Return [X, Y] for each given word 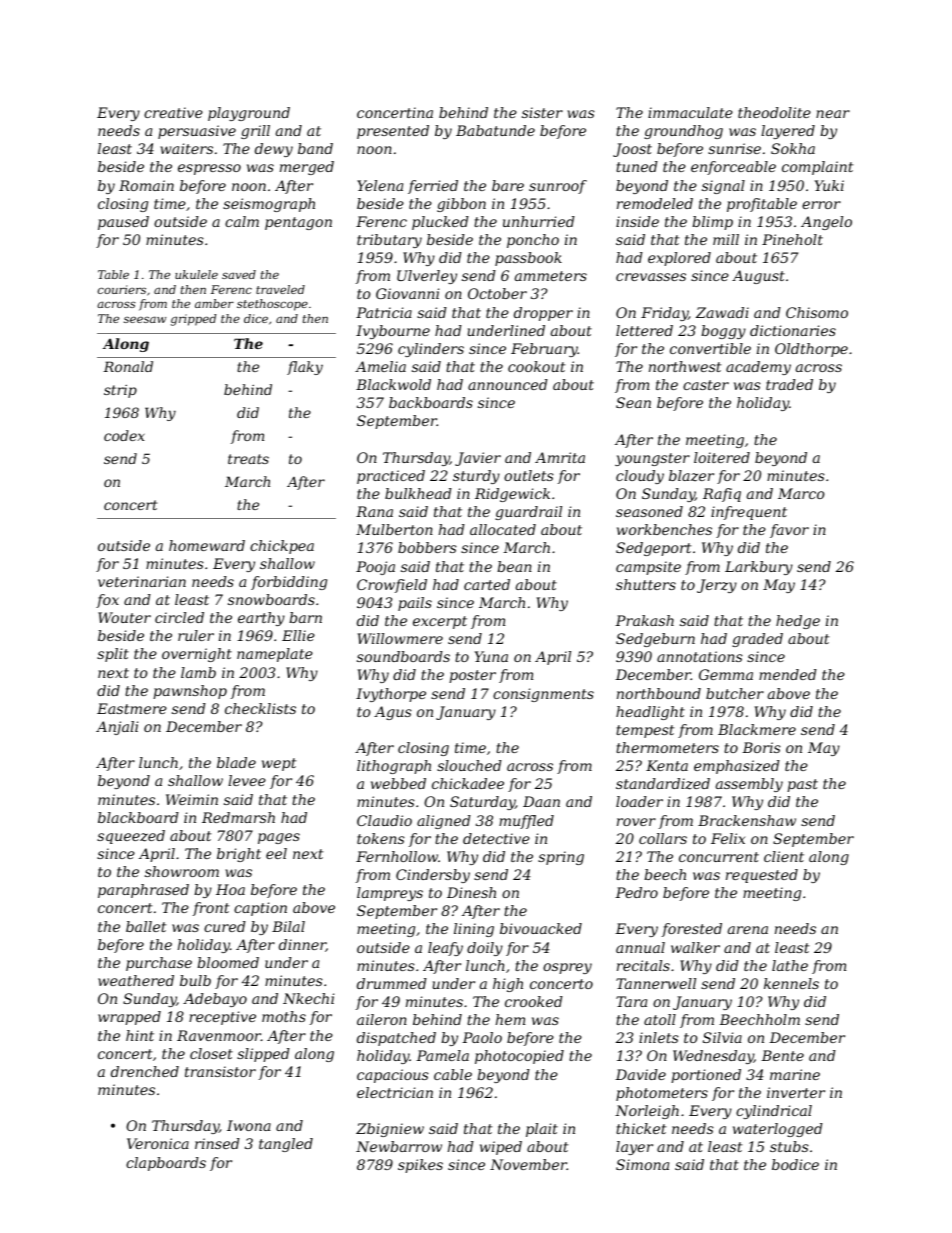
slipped [263, 1055]
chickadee [468, 783]
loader [639, 801]
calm [242, 221]
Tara [631, 1001]
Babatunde [495, 130]
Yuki [829, 185]
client [784, 856]
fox [107, 601]
